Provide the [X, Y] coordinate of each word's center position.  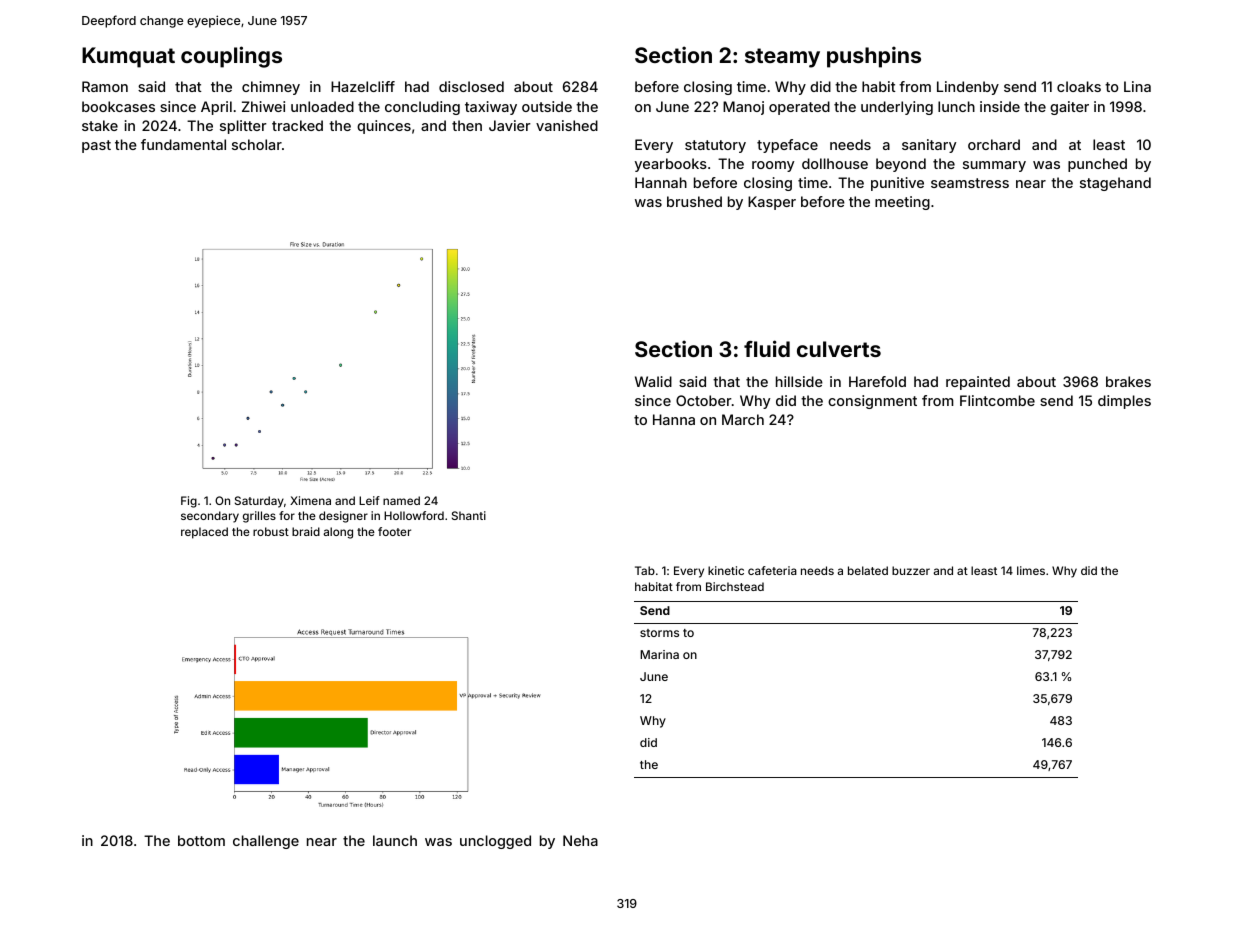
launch [395, 840]
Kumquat [128, 57]
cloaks [1079, 86]
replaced [204, 533]
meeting [902, 203]
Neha [580, 840]
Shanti [469, 515]
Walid [653, 381]
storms [659, 633]
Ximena [310, 500]
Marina [659, 654]
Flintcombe [997, 400]
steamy [782, 58]
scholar [257, 144]
